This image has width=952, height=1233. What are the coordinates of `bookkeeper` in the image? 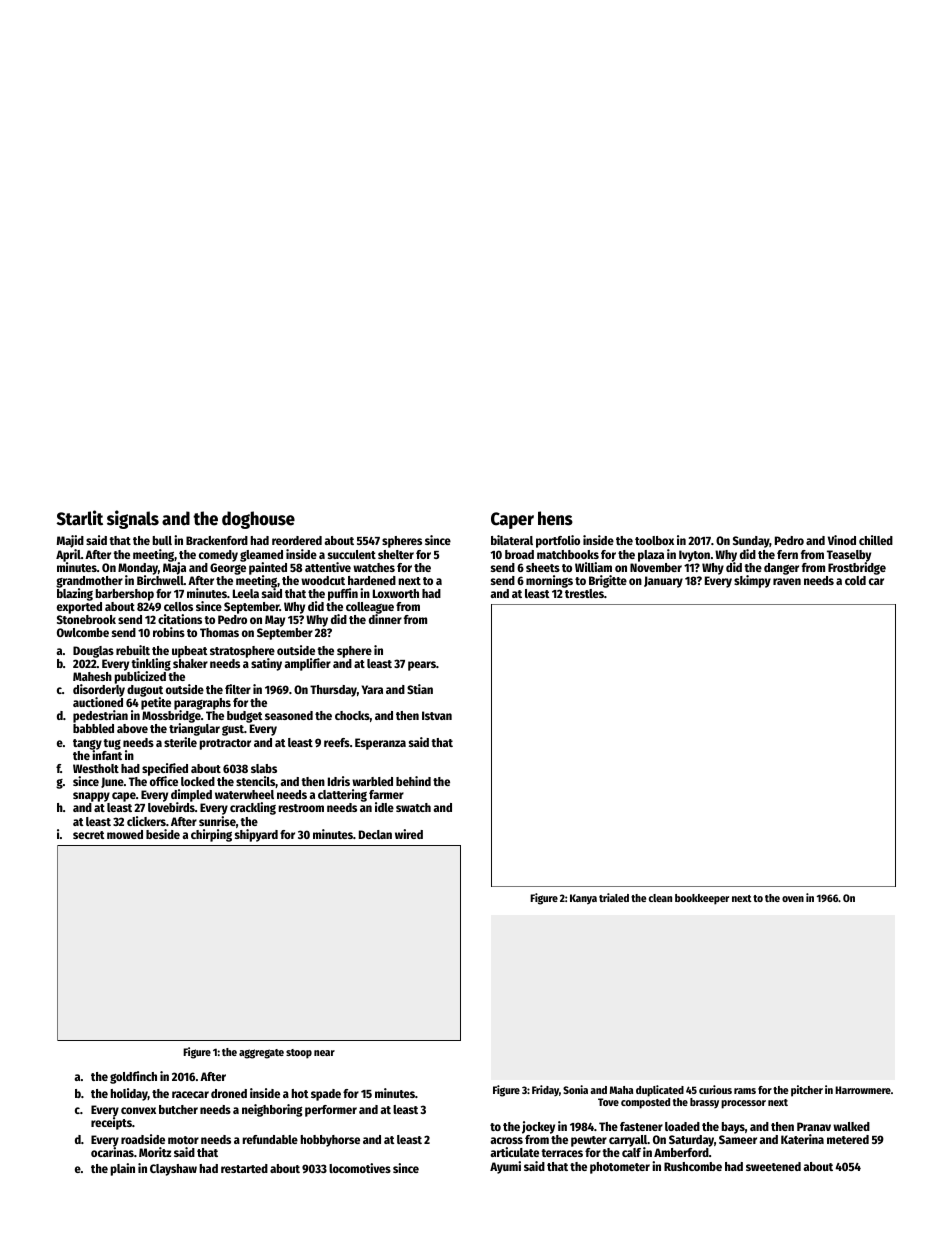 It's located at (702, 899).
